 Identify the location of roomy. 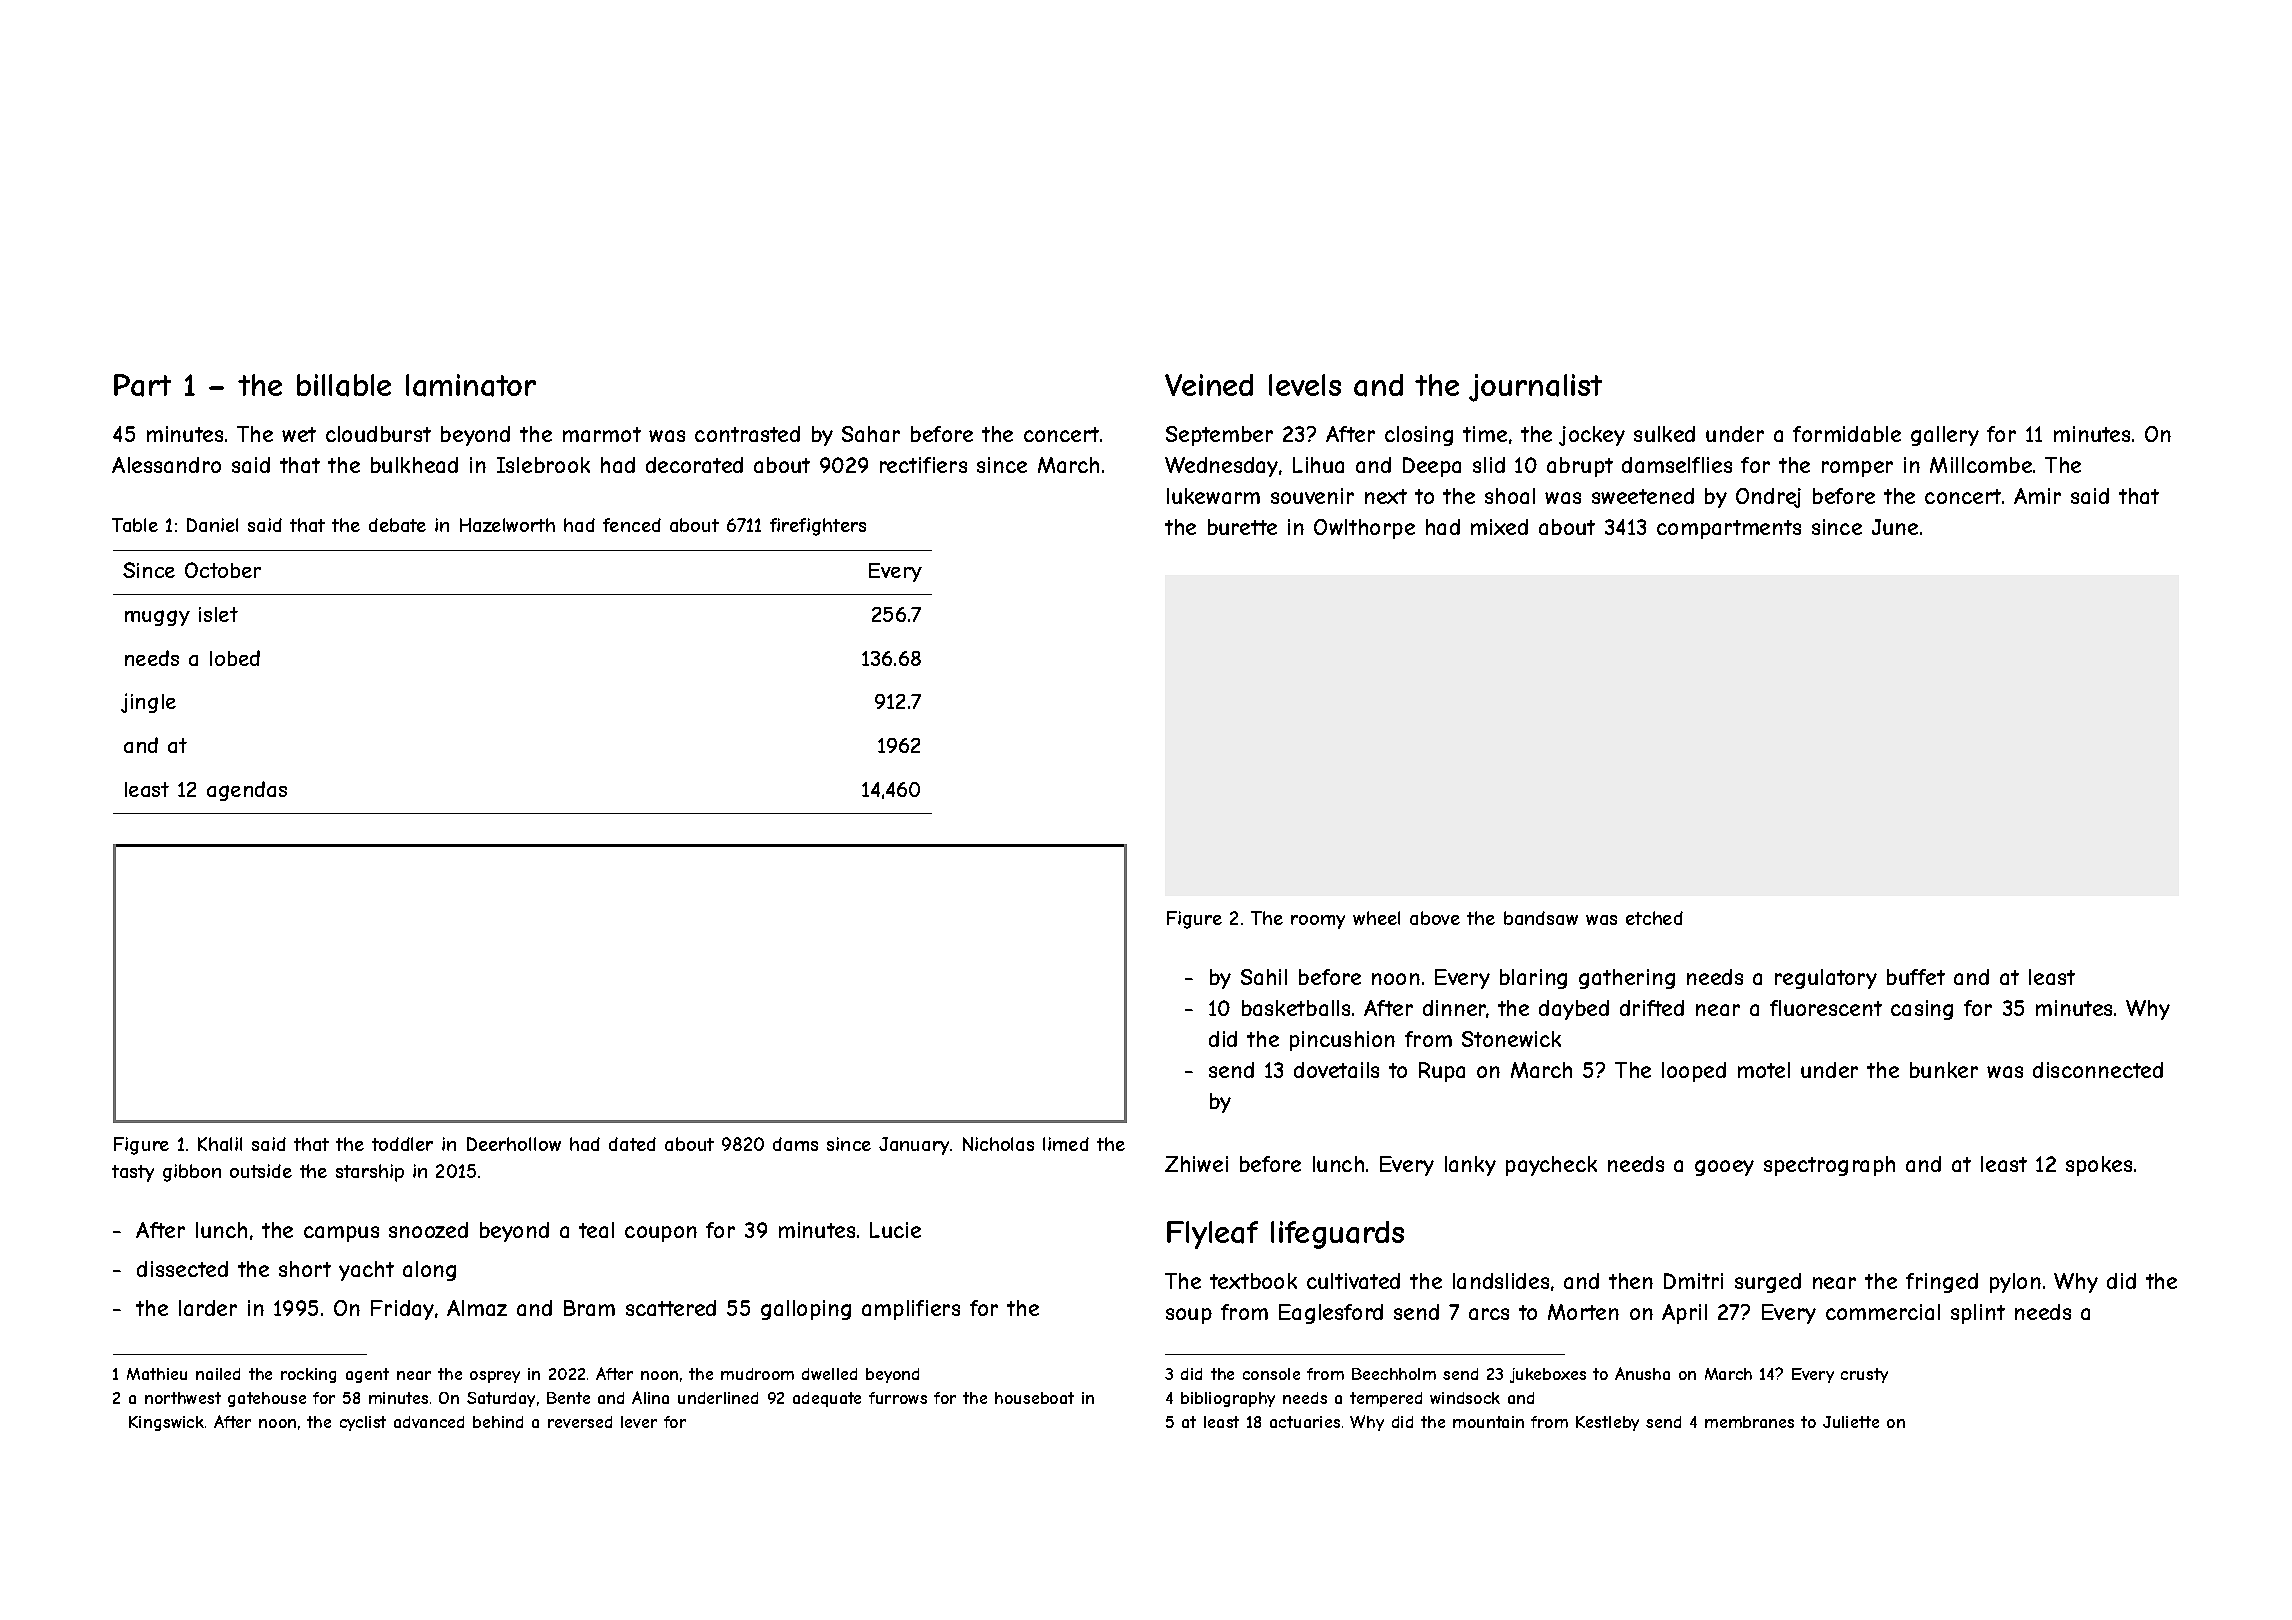
(1318, 922).
